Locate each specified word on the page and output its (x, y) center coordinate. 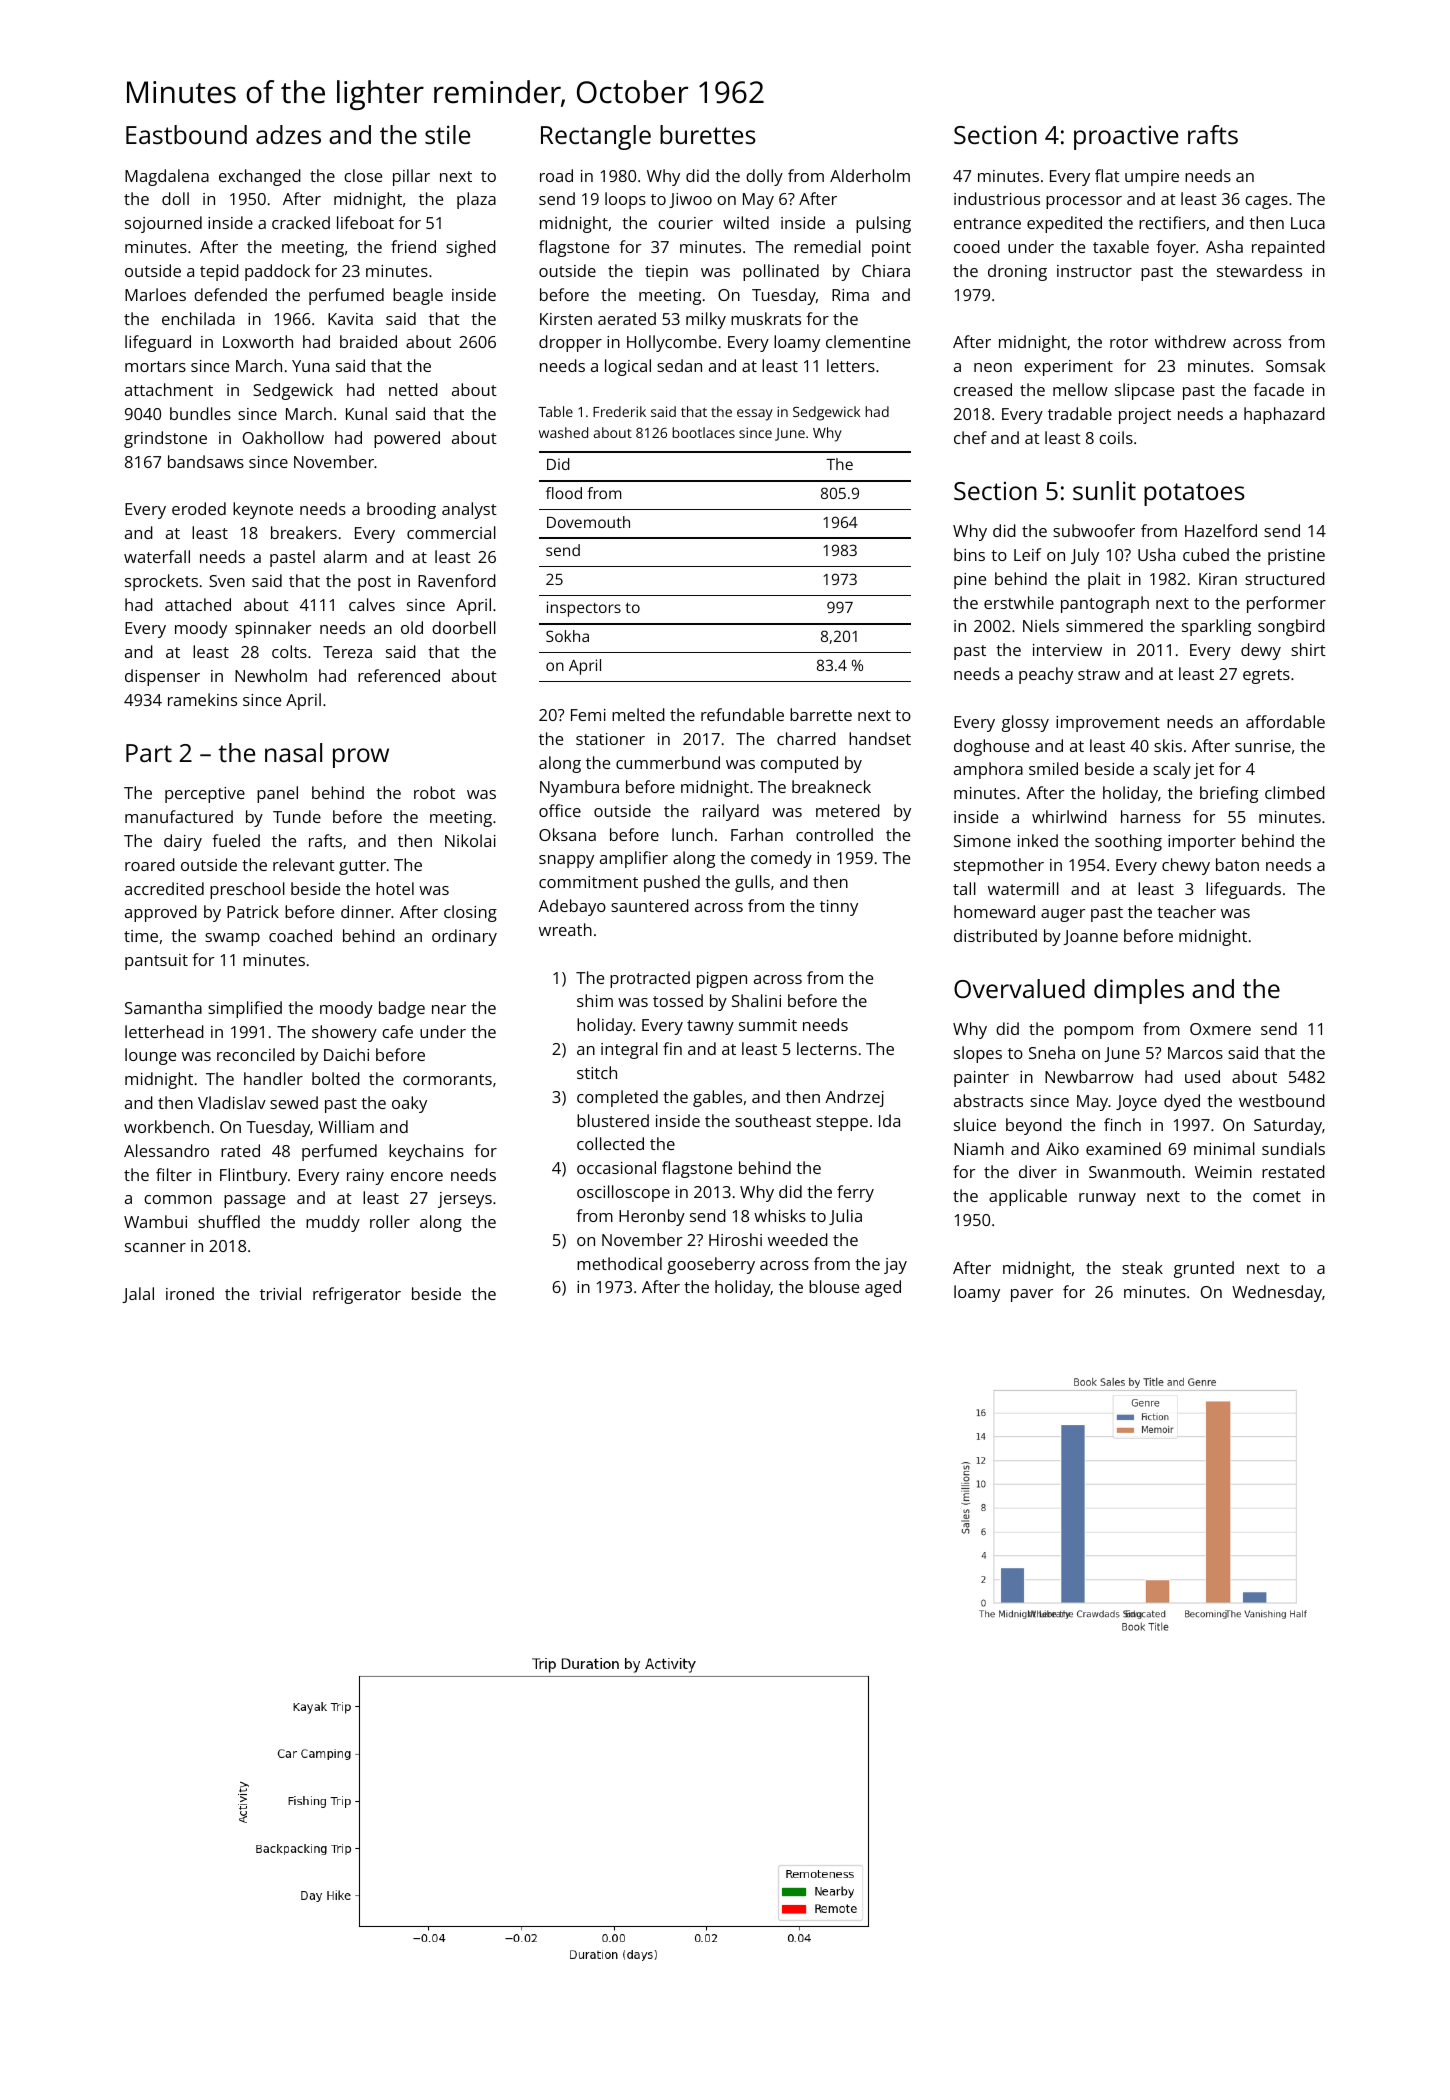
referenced (399, 675)
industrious (997, 198)
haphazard (1284, 415)
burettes (708, 134)
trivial (280, 1293)
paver (1032, 1295)
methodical (619, 1263)
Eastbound (186, 134)
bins (969, 554)
